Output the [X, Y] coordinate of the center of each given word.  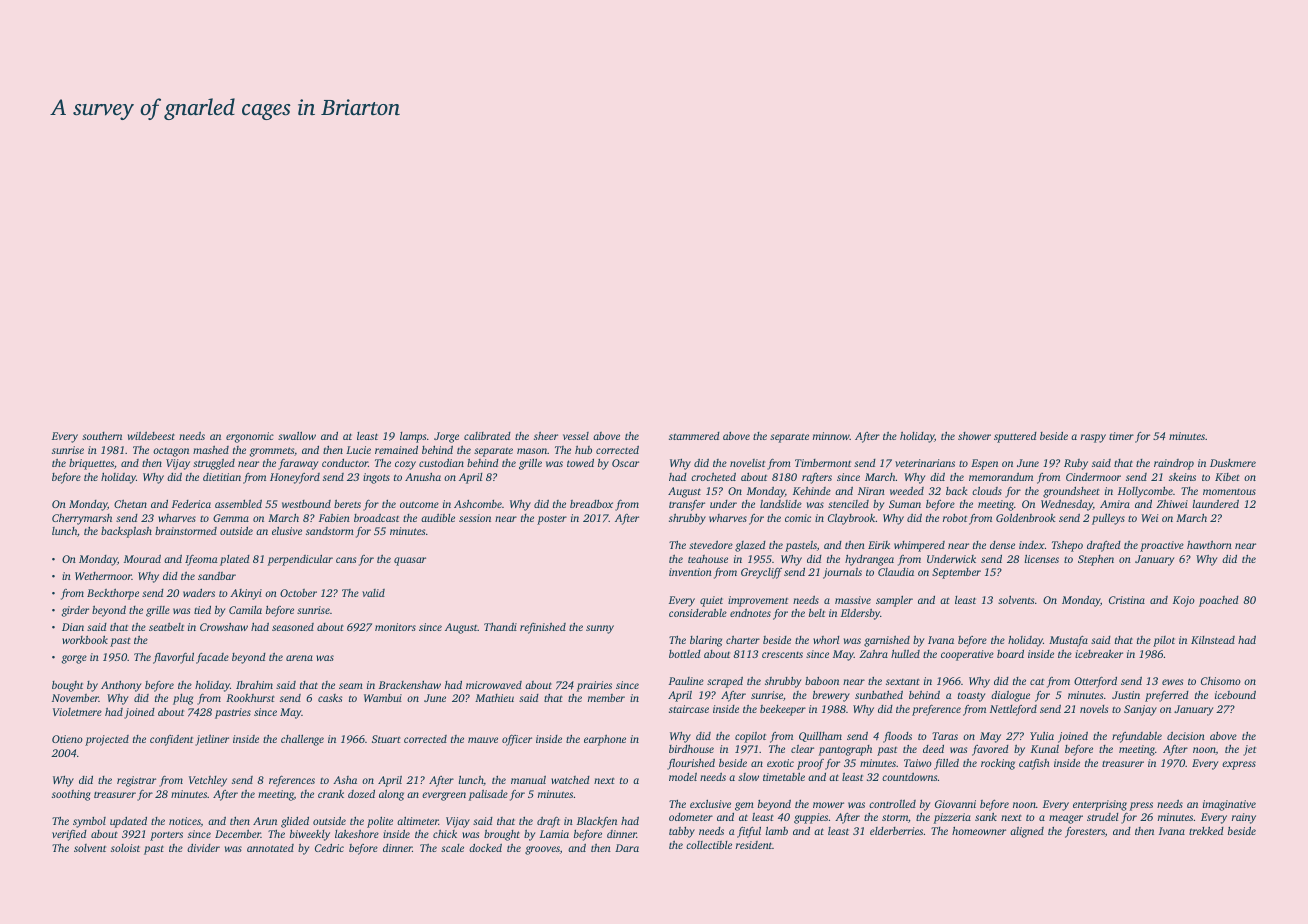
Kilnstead [1213, 640]
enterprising [1100, 805]
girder [75, 611]
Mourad [142, 558]
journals [842, 573]
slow [748, 777]
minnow [831, 436]
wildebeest [151, 435]
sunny [600, 629]
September [956, 573]
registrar [136, 781]
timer [1121, 436]
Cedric [329, 848]
